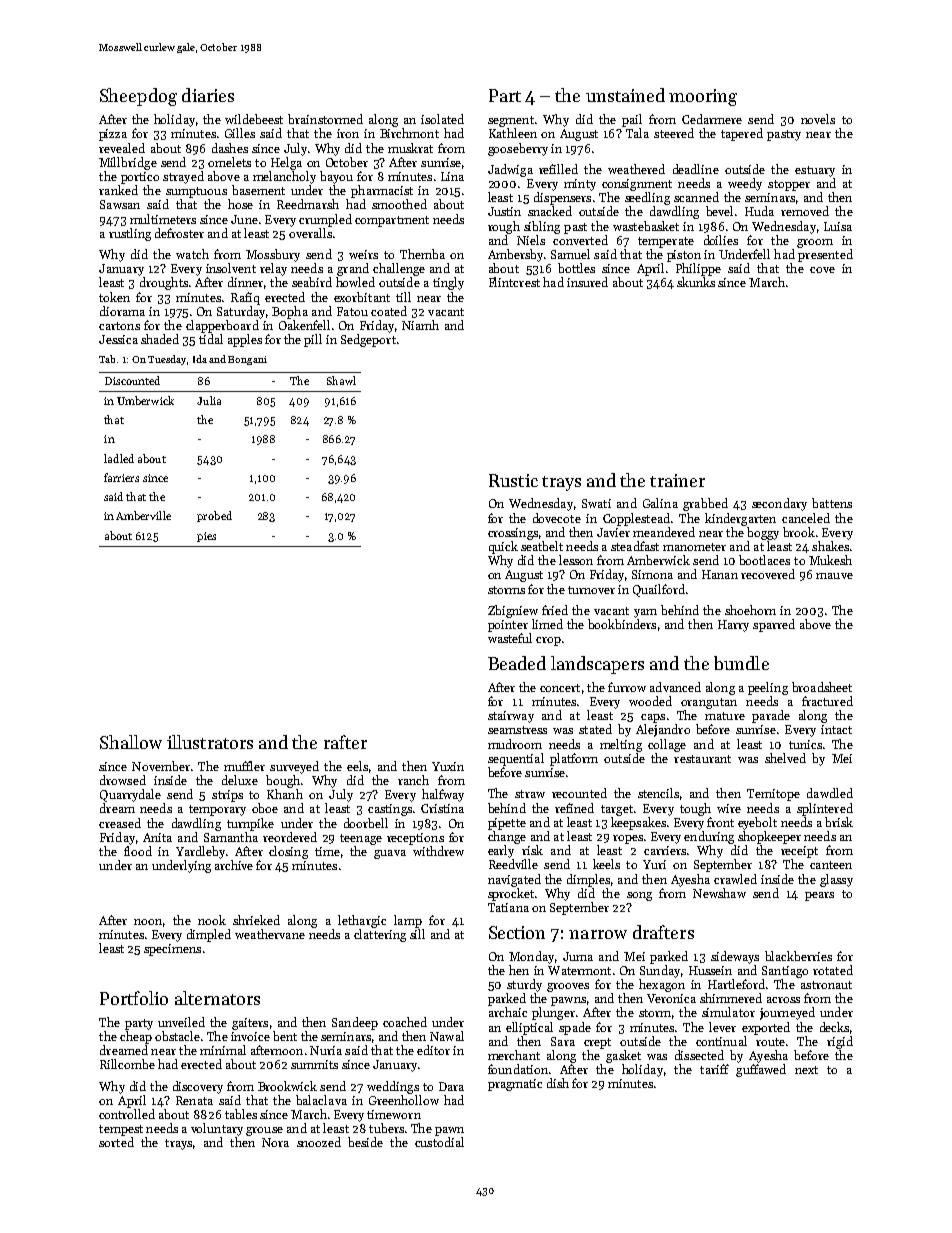  Describe the element at coordinates (275, 1142) in the page. I see `Nora` at that location.
